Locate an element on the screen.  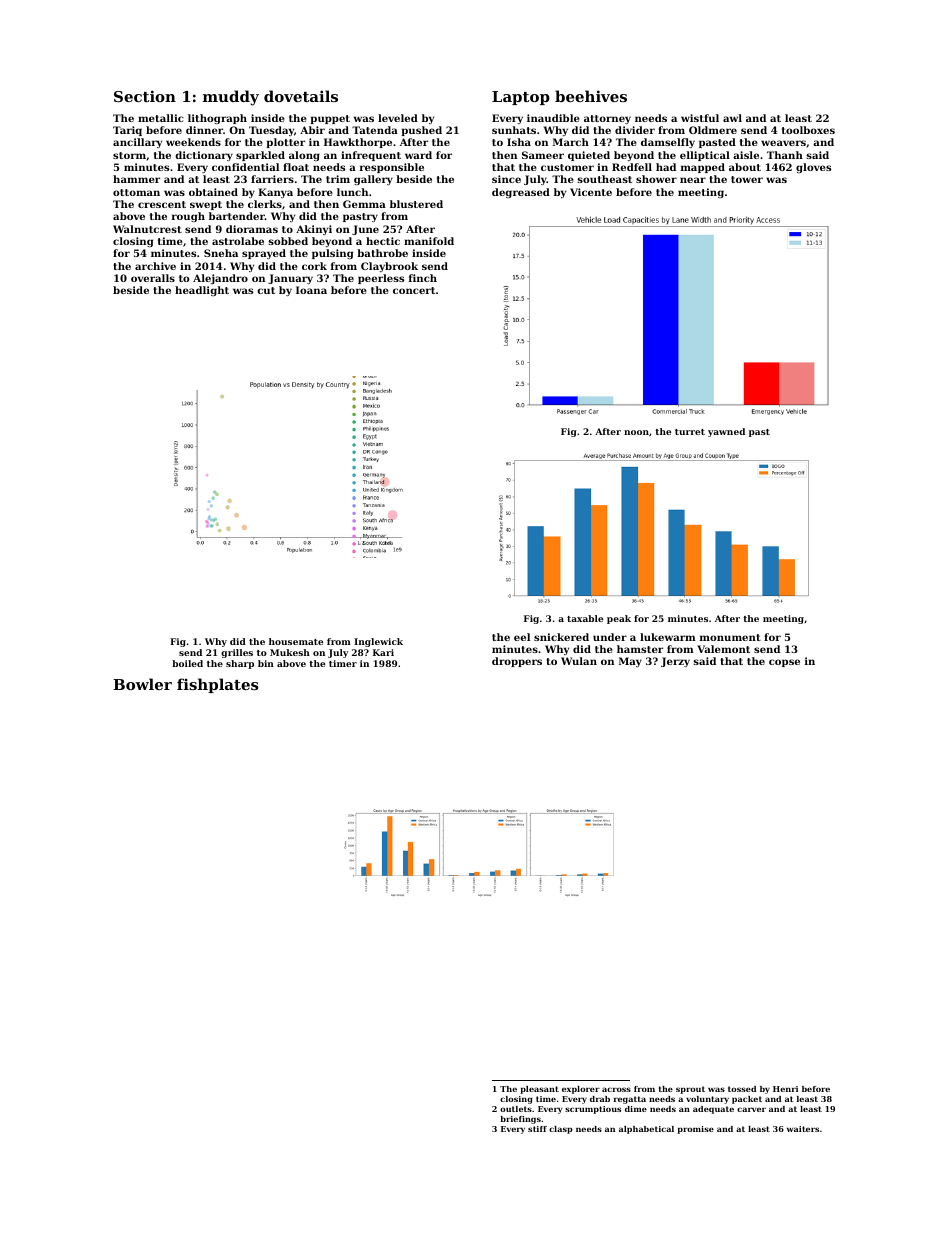
housemate is located at coordinates (296, 641).
